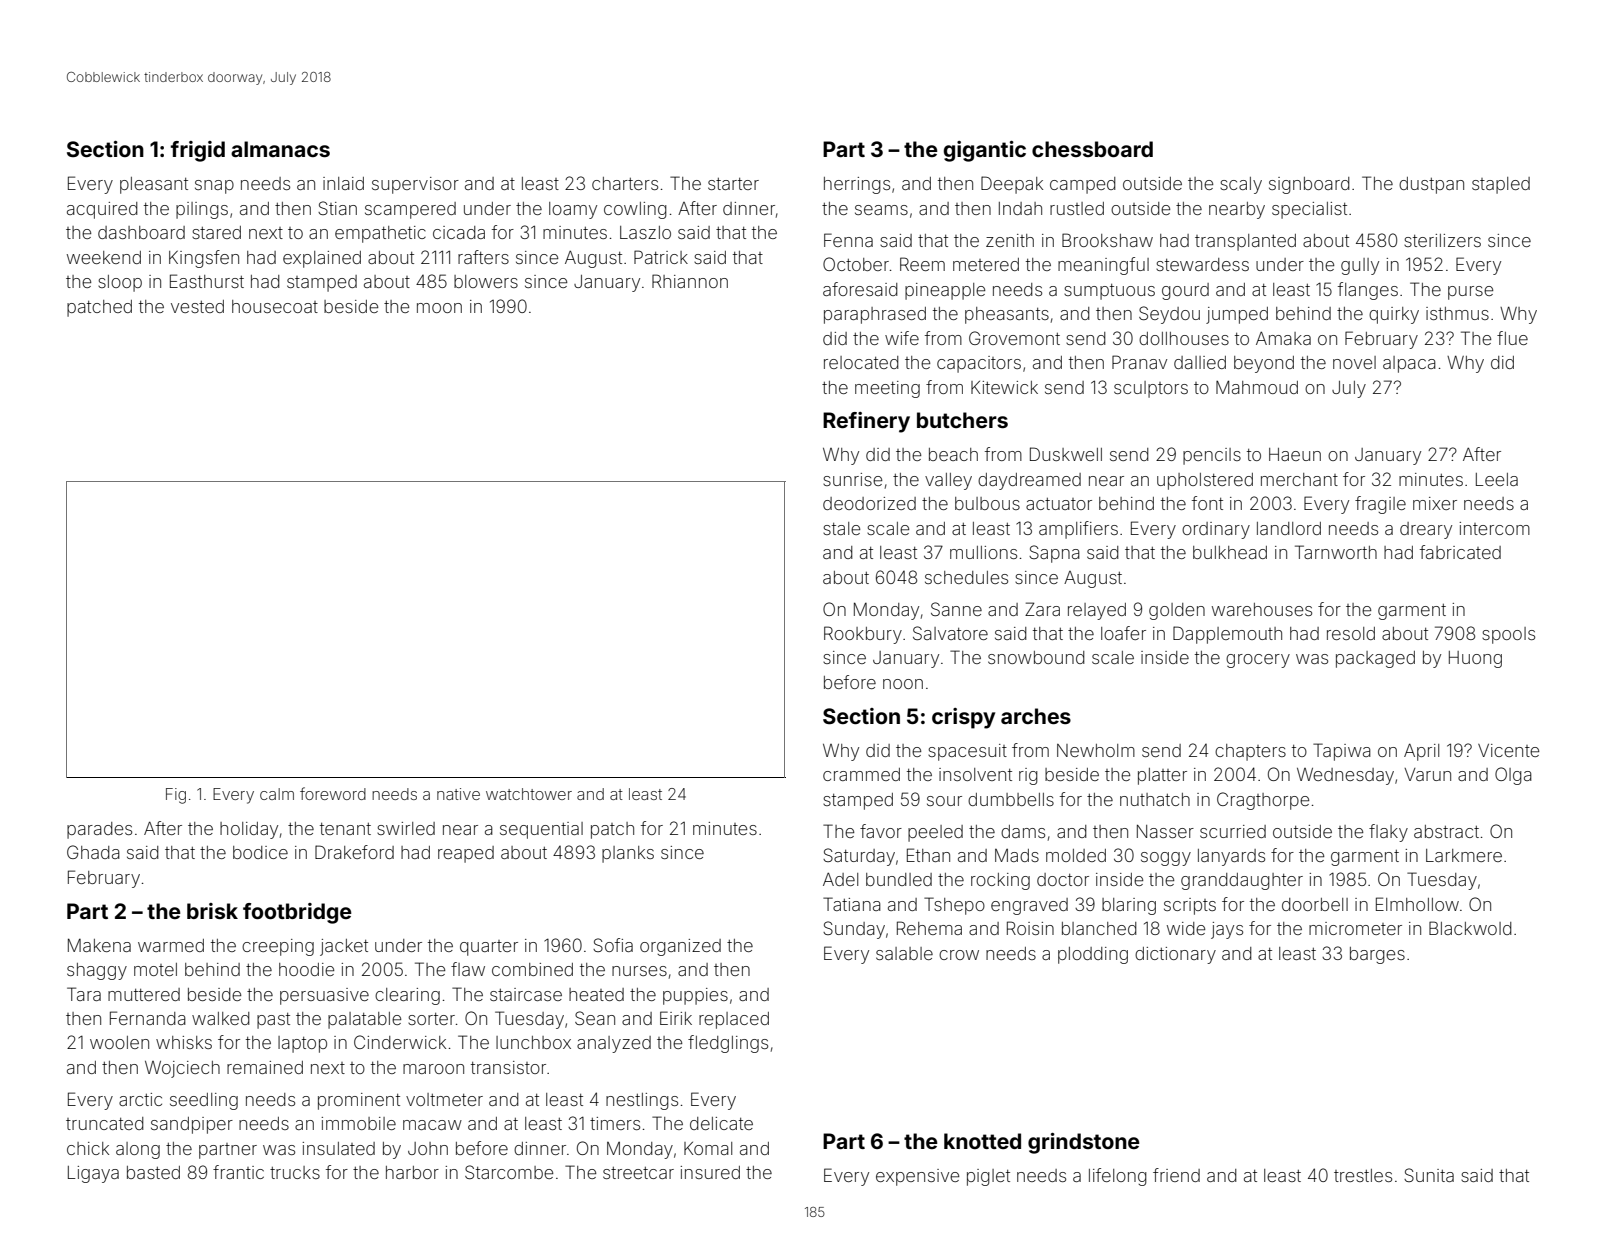  Describe the element at coordinates (333, 793) in the image. I see `foreword` at that location.
